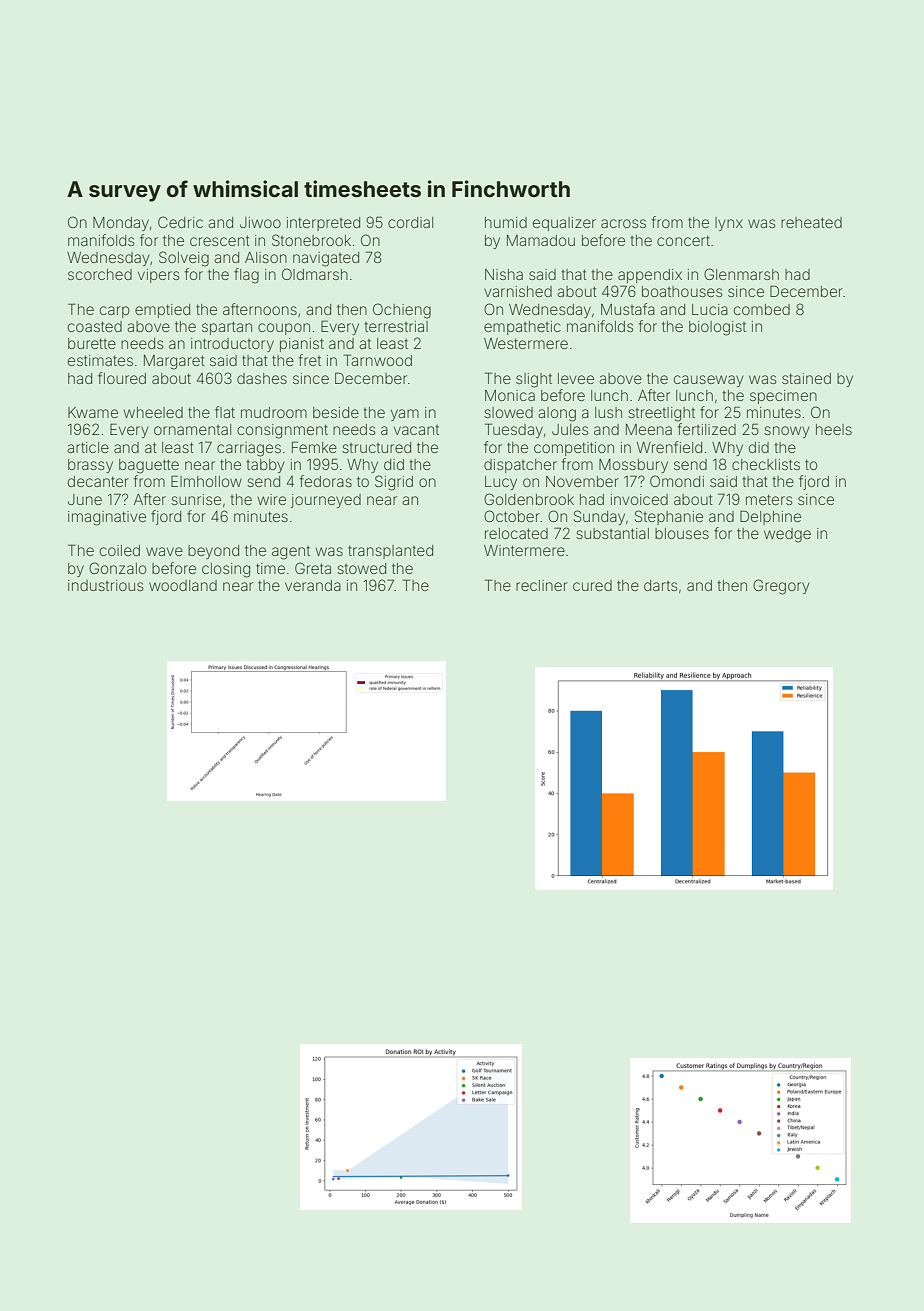 This screenshot has width=924, height=1311. What do you see at coordinates (153, 412) in the screenshot?
I see `wheeled` at bounding box center [153, 412].
